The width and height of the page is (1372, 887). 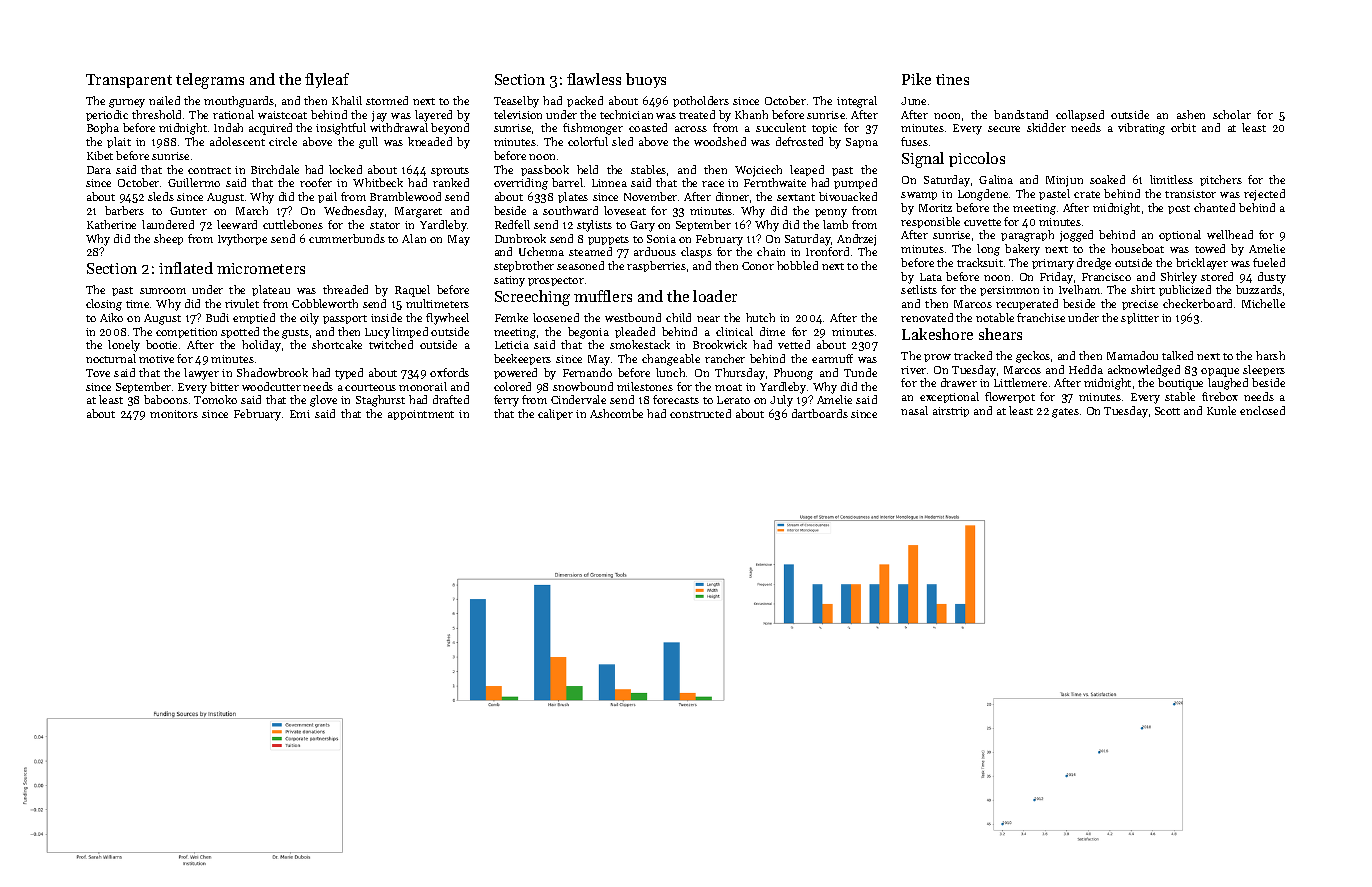 I want to click on Raquel, so click(x=412, y=291).
